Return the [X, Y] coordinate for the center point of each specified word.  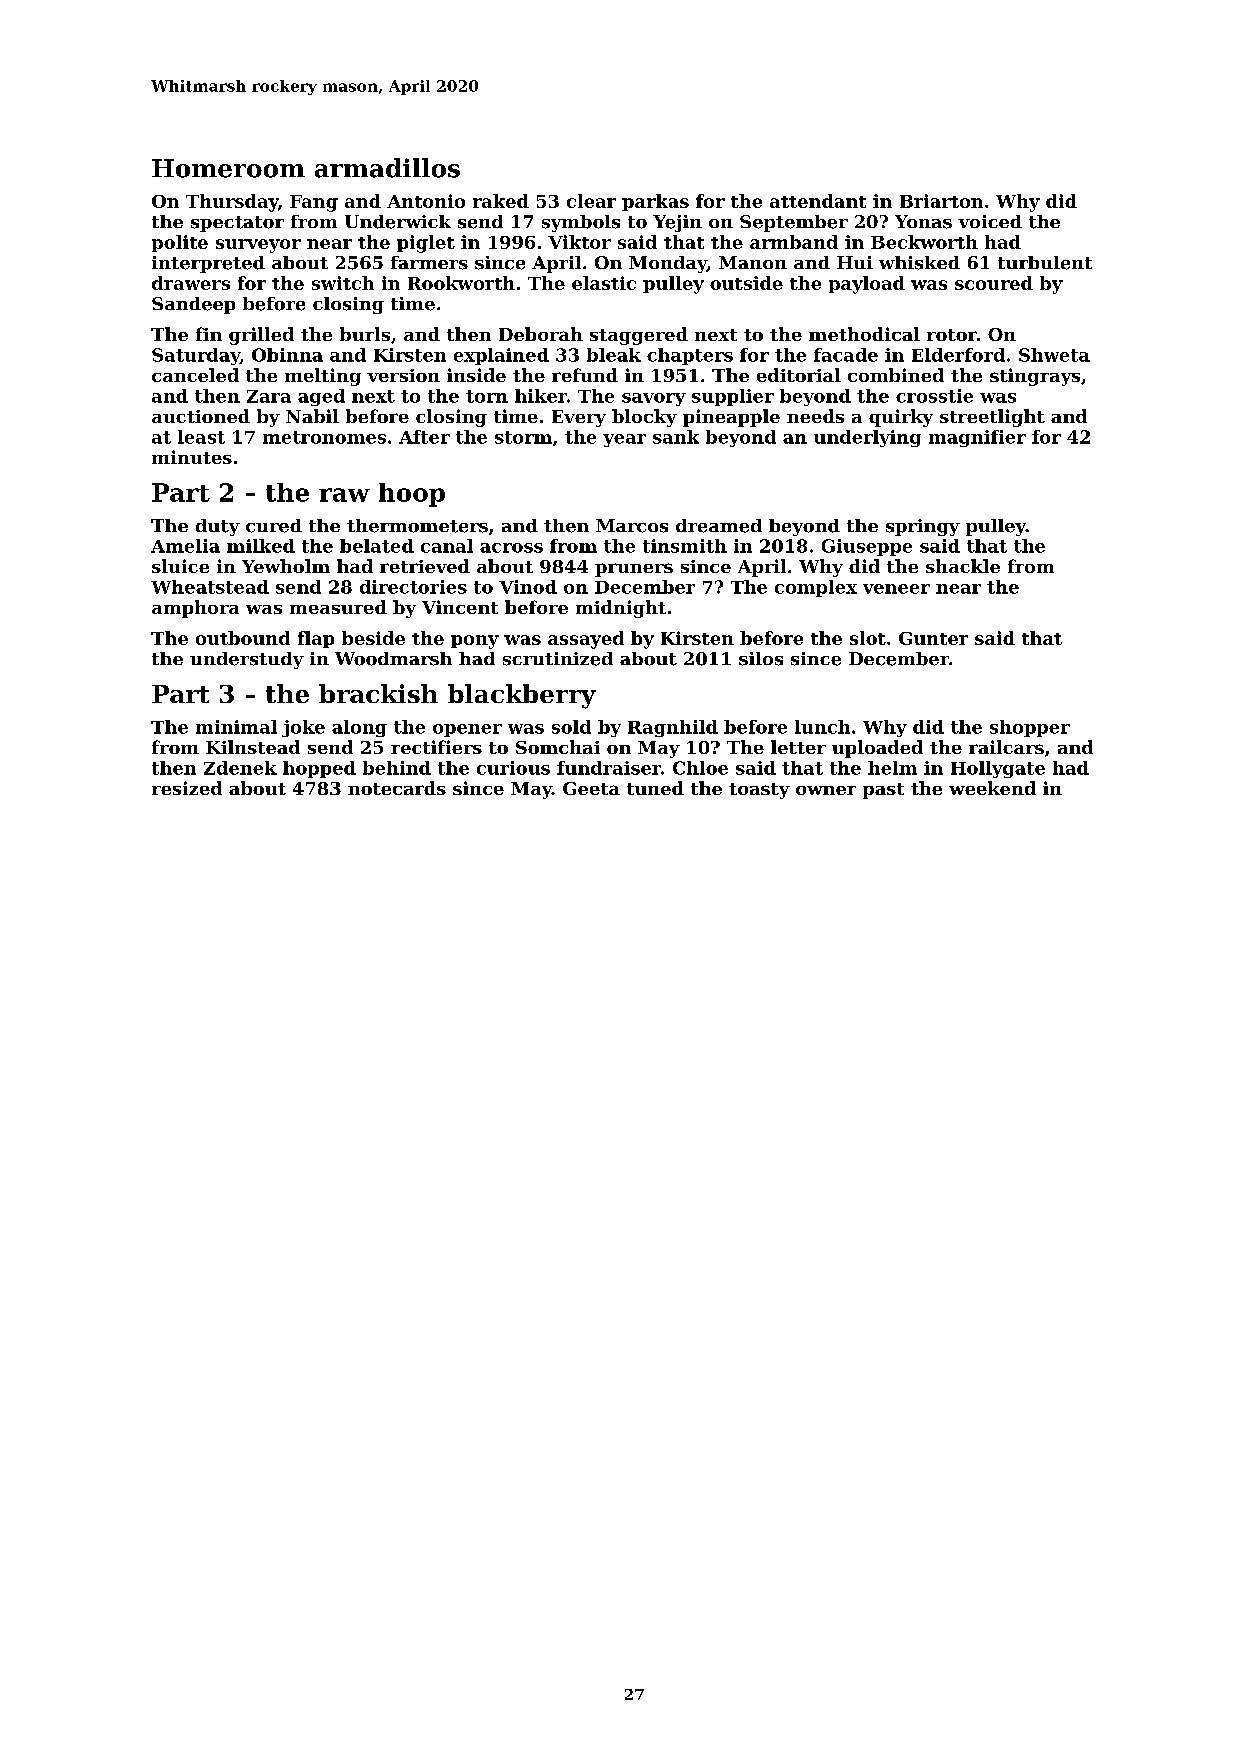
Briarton [941, 201]
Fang [314, 203]
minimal [236, 727]
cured [274, 526]
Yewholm [286, 566]
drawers [191, 283]
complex [816, 588]
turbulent [1045, 263]
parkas [655, 202]
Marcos [632, 526]
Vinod [528, 587]
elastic [604, 283]
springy [923, 527]
